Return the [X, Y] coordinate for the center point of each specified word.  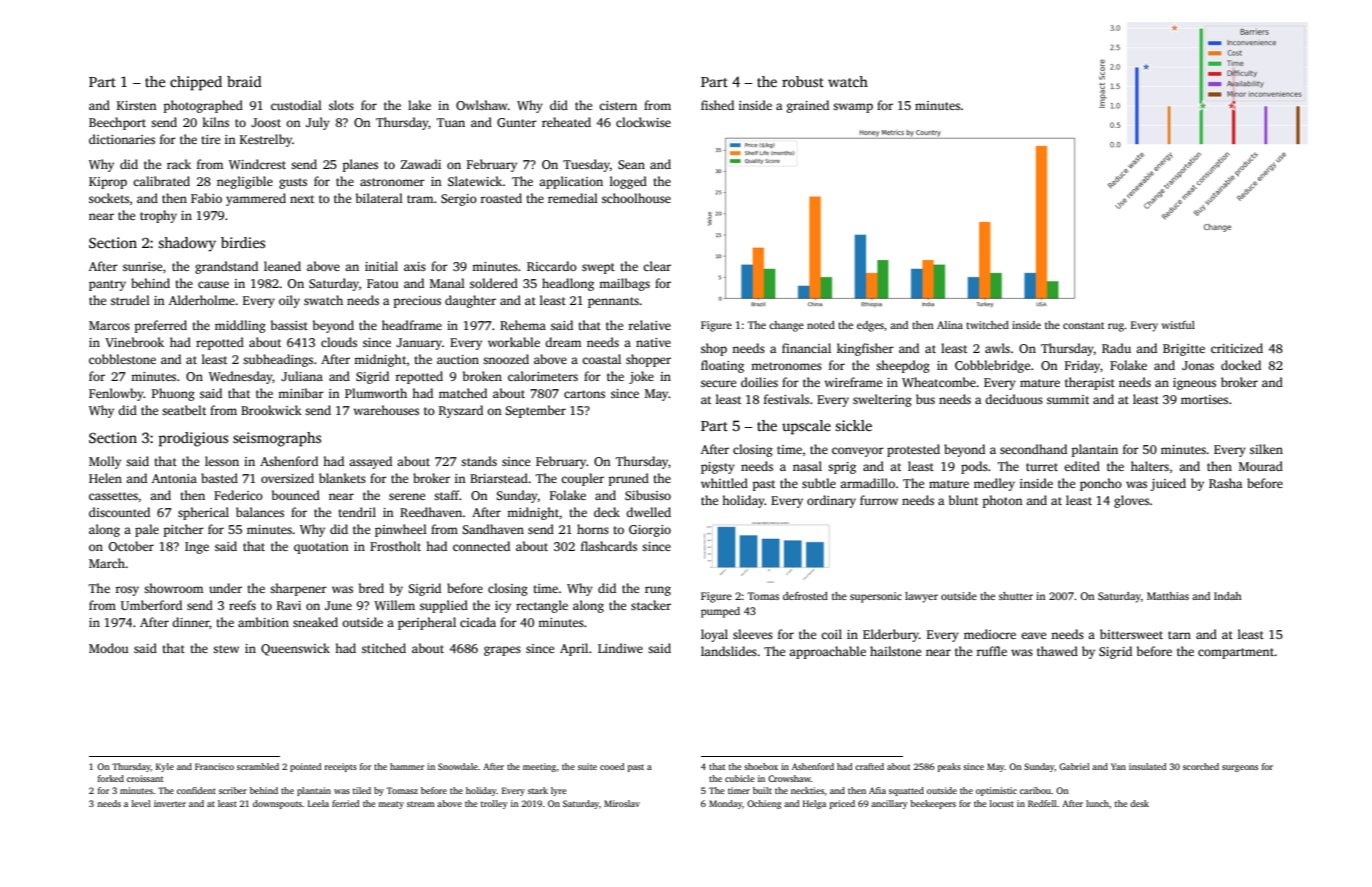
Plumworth [376, 393]
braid [244, 81]
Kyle [165, 767]
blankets [342, 478]
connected [481, 546]
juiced [1168, 484]
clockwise [643, 122]
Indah [1228, 596]
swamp [853, 108]
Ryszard [461, 411]
